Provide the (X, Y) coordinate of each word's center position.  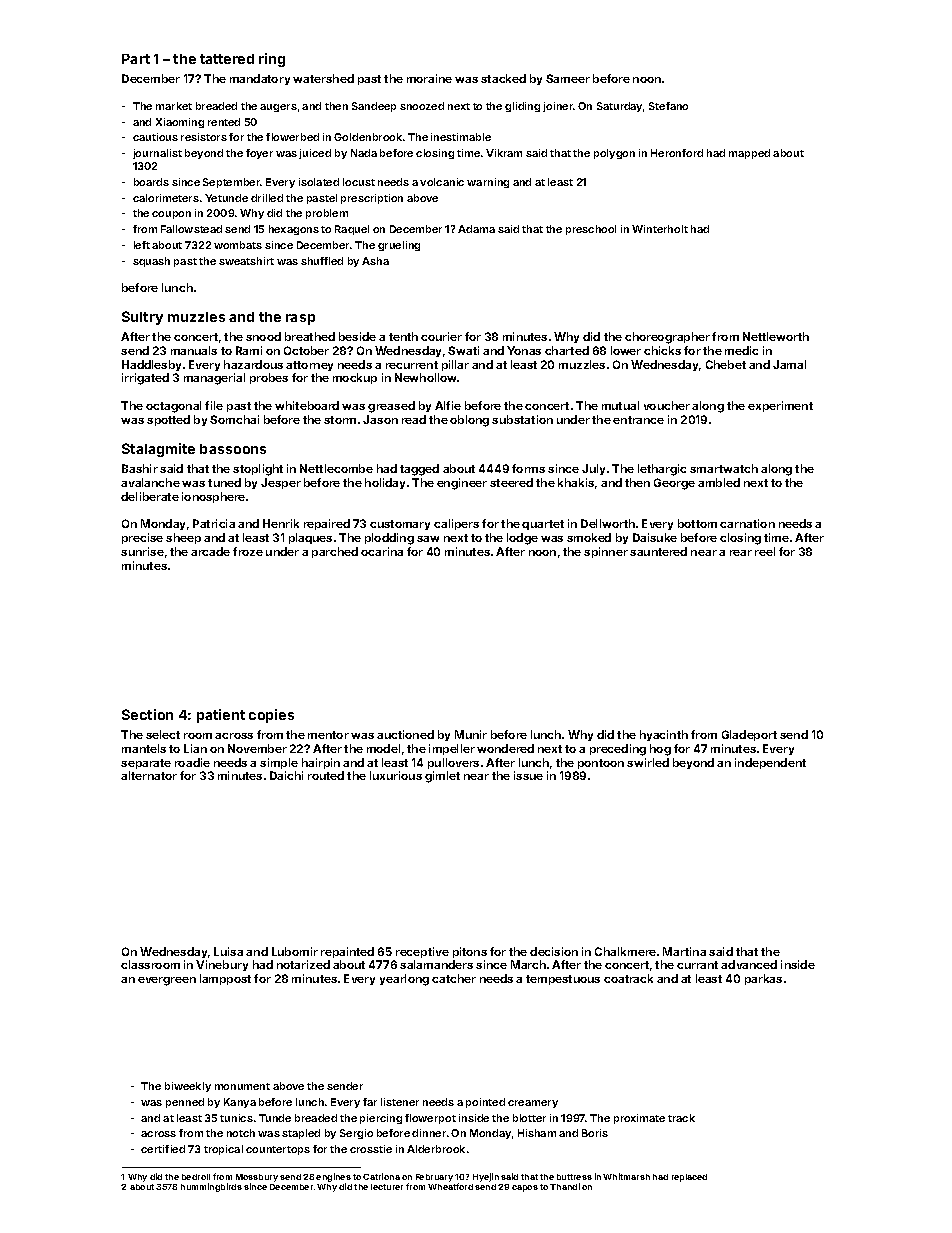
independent (770, 763)
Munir (471, 734)
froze (248, 551)
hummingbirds (211, 1187)
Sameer (568, 78)
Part (136, 59)
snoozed (422, 106)
